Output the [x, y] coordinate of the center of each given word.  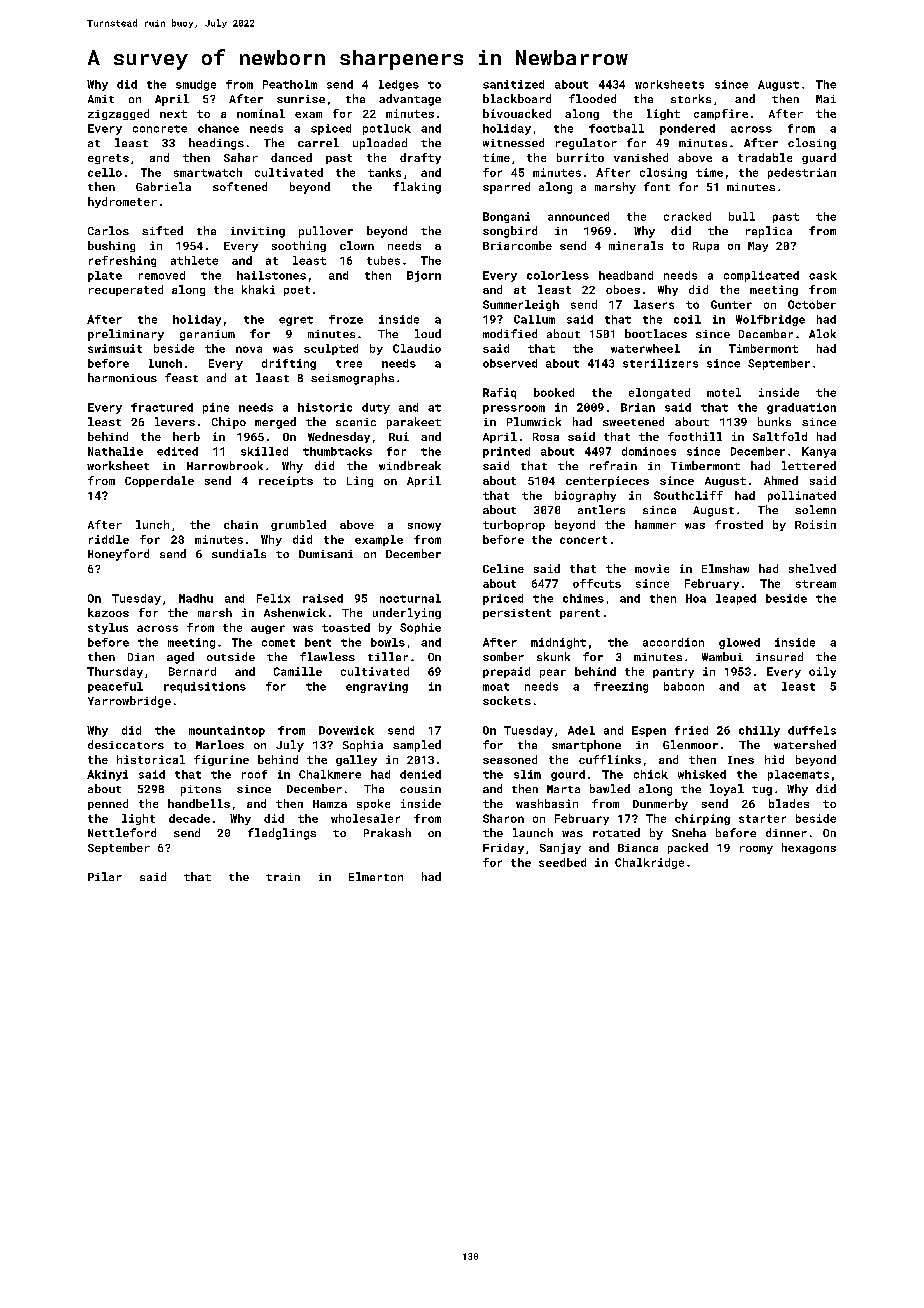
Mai [826, 99]
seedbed [562, 862]
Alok [822, 333]
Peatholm [290, 84]
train [283, 877]
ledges [399, 85]
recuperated [126, 290]
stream [816, 584]
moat [496, 687]
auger [268, 629]
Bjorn [424, 276]
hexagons [809, 848]
